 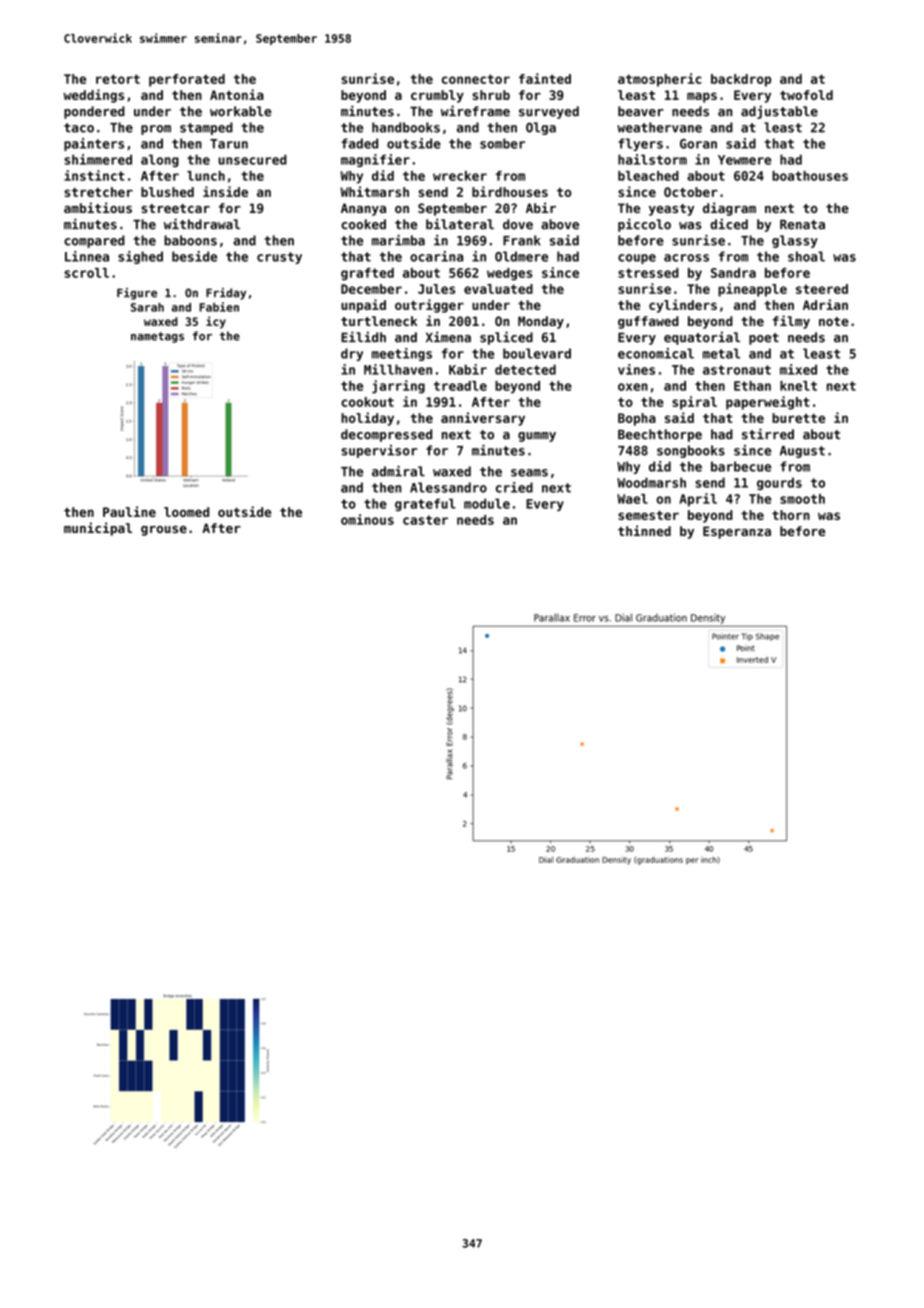 I want to click on somber, so click(x=502, y=143).
